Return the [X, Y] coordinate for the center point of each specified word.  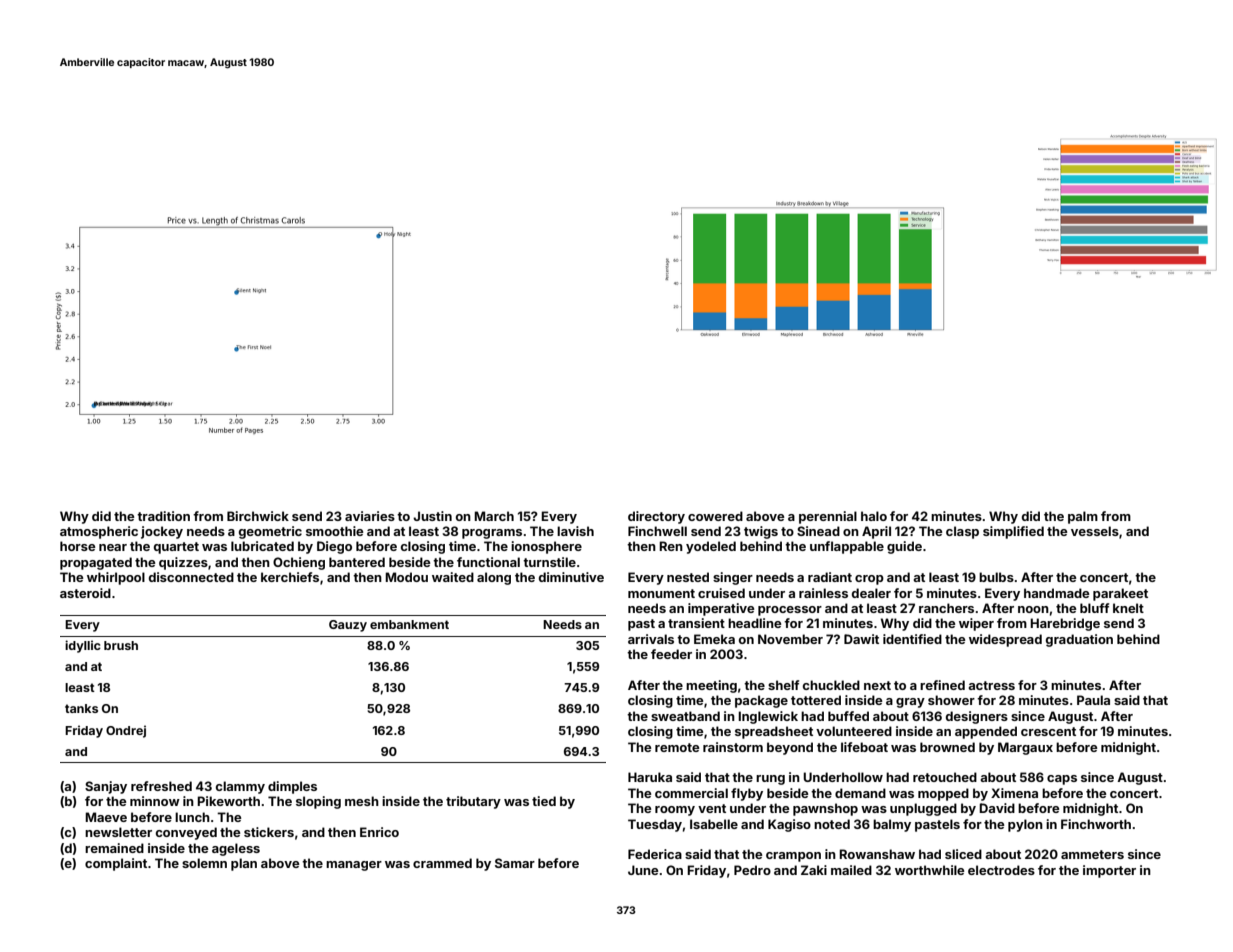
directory [656, 517]
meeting [711, 686]
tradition [163, 516]
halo [874, 516]
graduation [1079, 640]
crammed [442, 863]
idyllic [83, 646]
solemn [204, 863]
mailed [851, 870]
